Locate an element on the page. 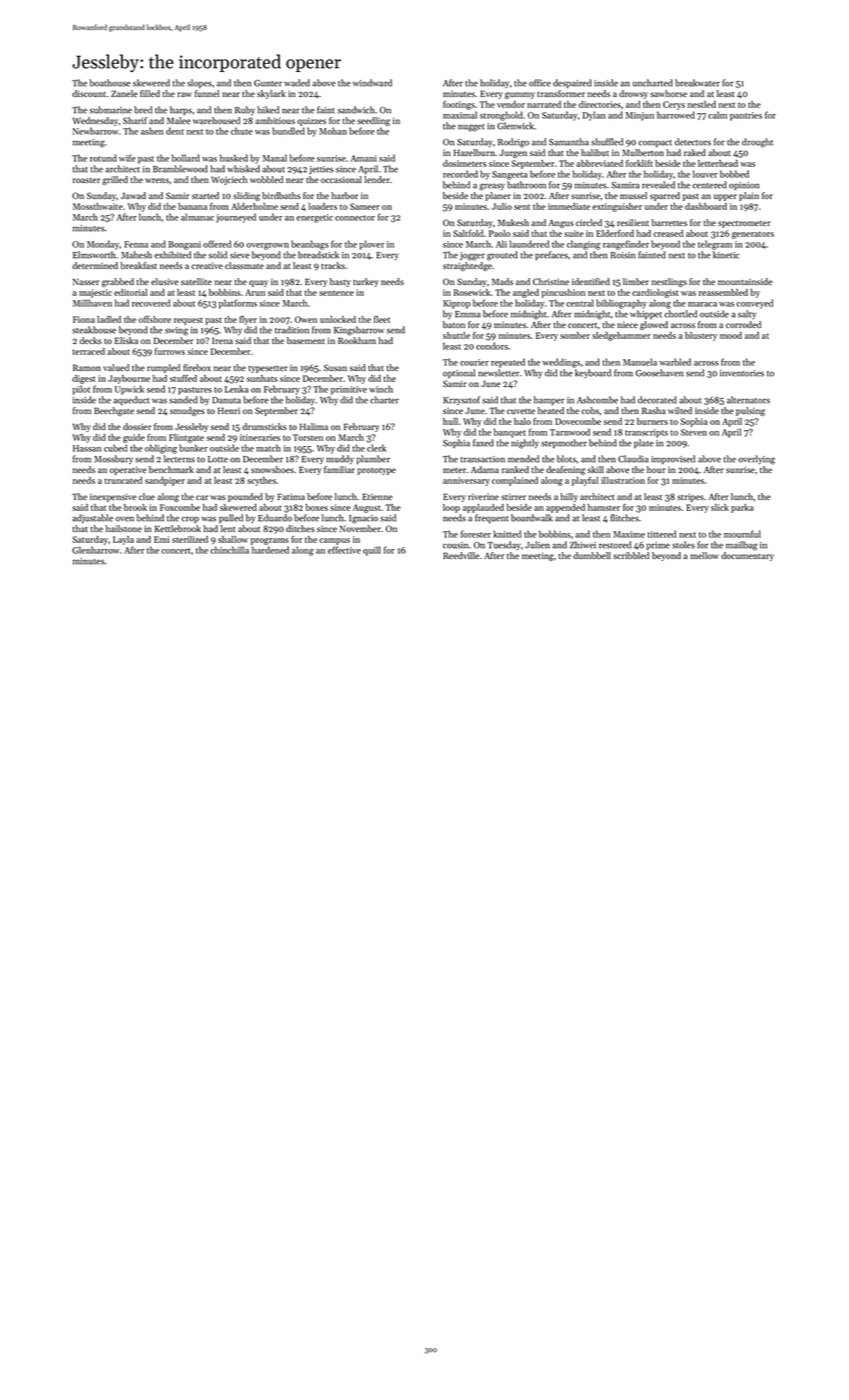  Glenharrow is located at coordinates (96, 550).
